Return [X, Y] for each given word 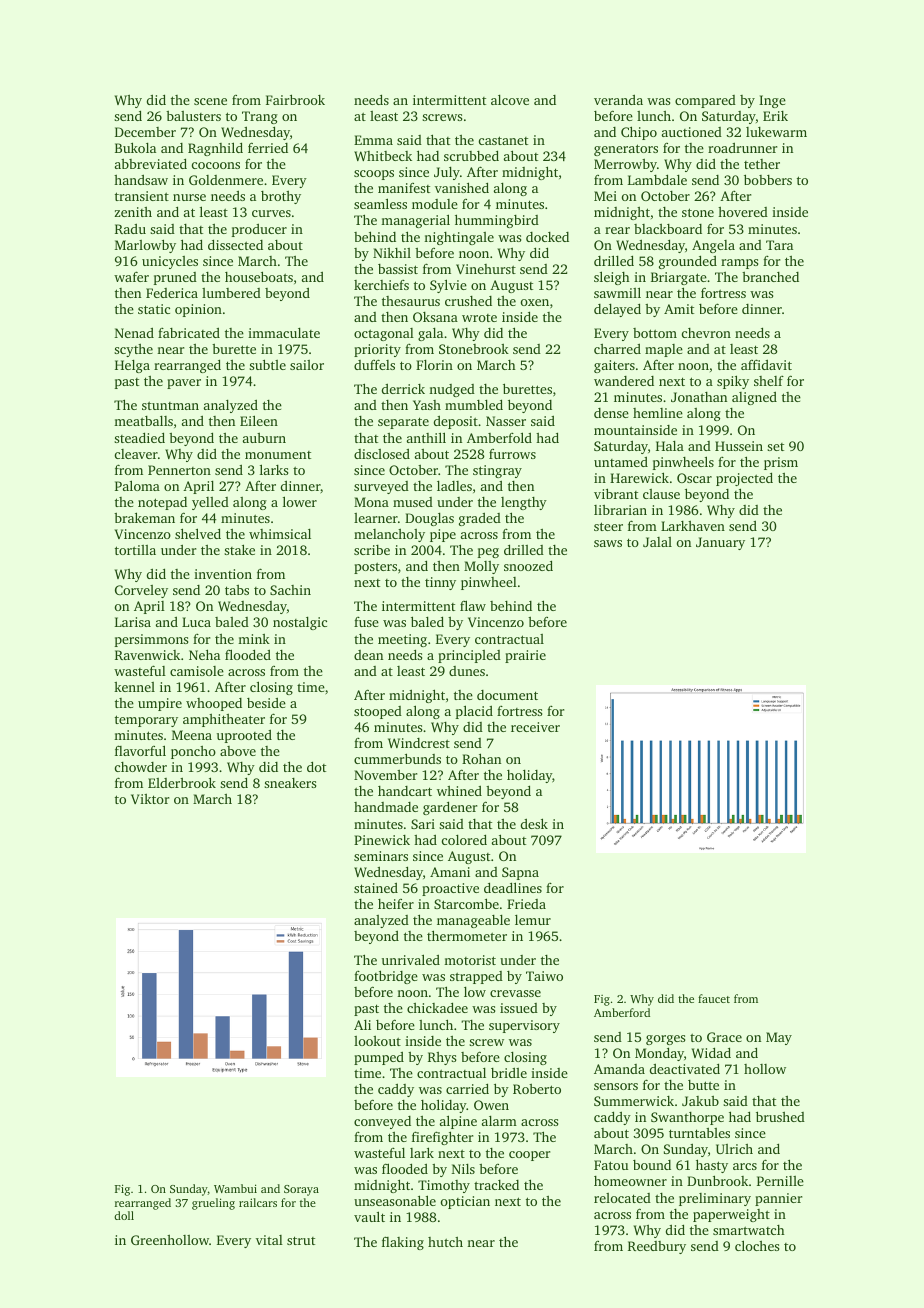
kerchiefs [381, 285]
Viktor [150, 799]
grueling [213, 1204]
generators [626, 150]
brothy [281, 197]
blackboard [668, 229]
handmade [386, 807]
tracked [496, 1185]
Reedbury [657, 1247]
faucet [714, 998]
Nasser [506, 421]
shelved [198, 533]
